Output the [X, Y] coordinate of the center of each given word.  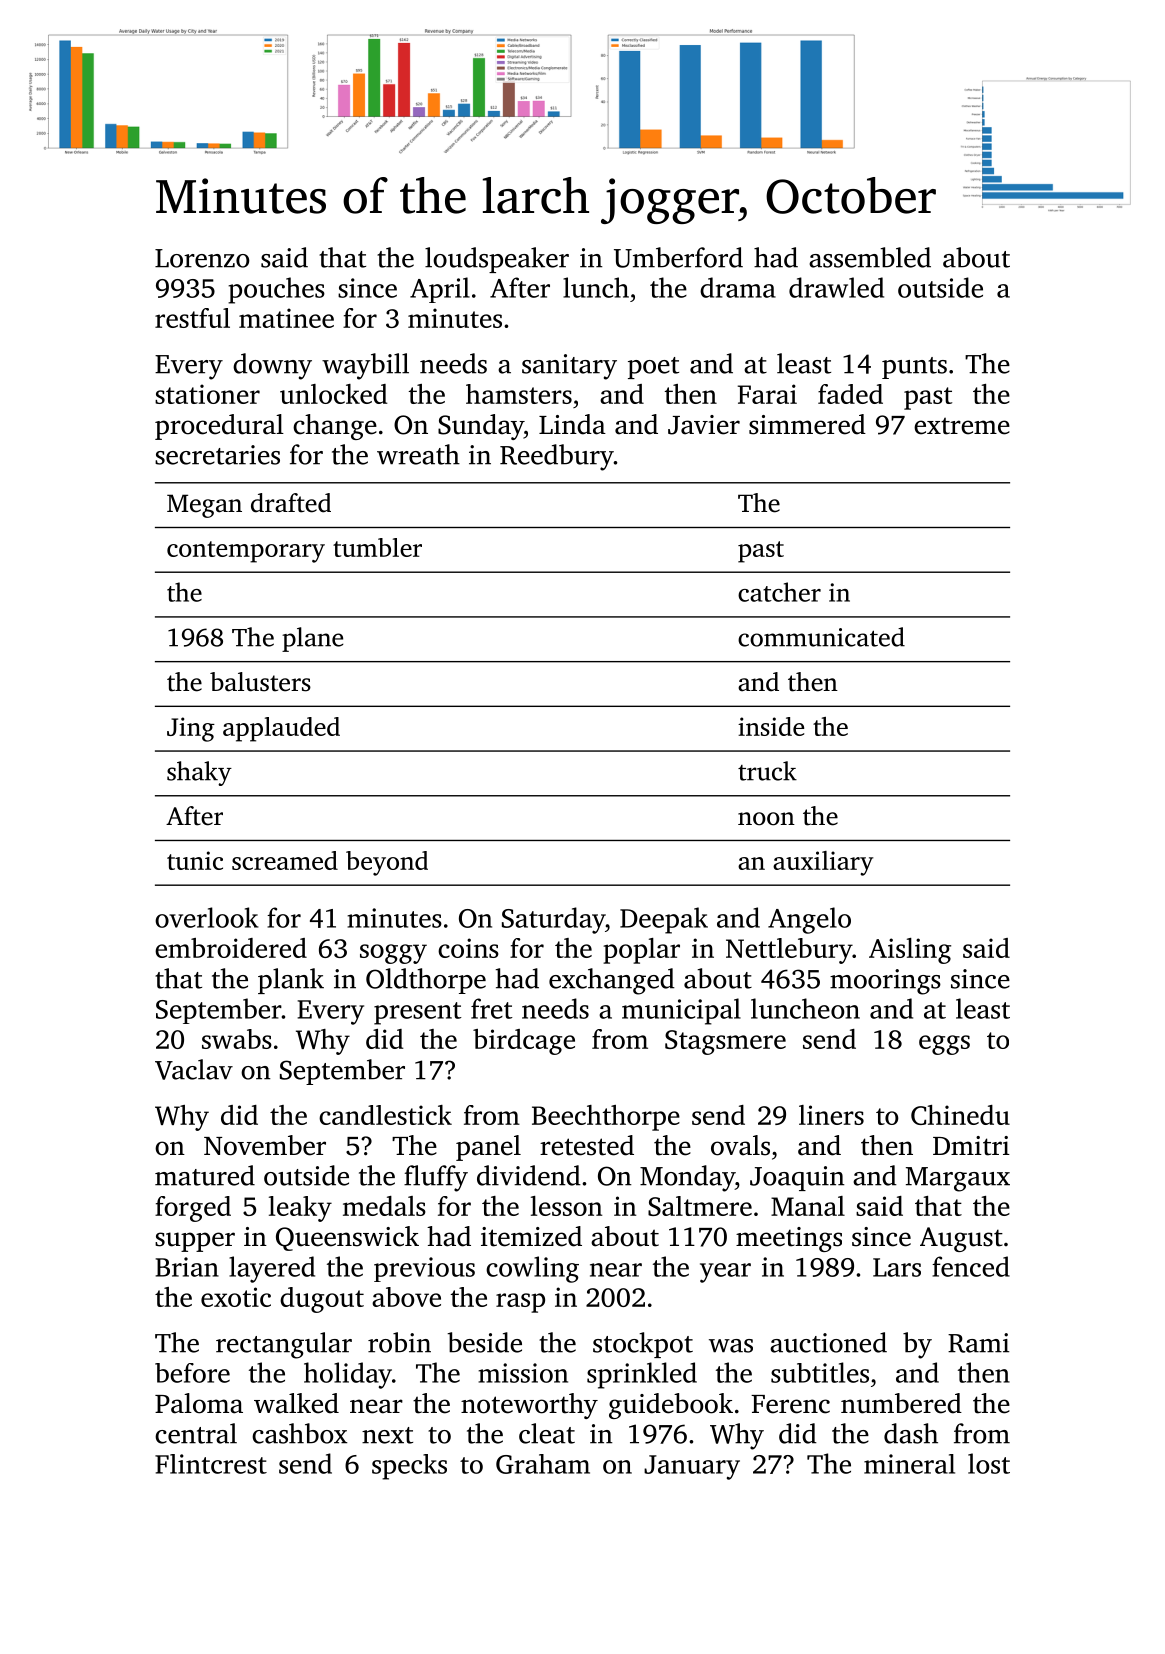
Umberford [678, 257]
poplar [641, 951]
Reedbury [557, 457]
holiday [348, 1375]
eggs [944, 1045]
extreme [962, 426]
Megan [204, 506]
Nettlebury [789, 951]
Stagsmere [725, 1042]
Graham [543, 1464]
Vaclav [194, 1069]
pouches [276, 290]
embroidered [231, 948]
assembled [870, 257]
